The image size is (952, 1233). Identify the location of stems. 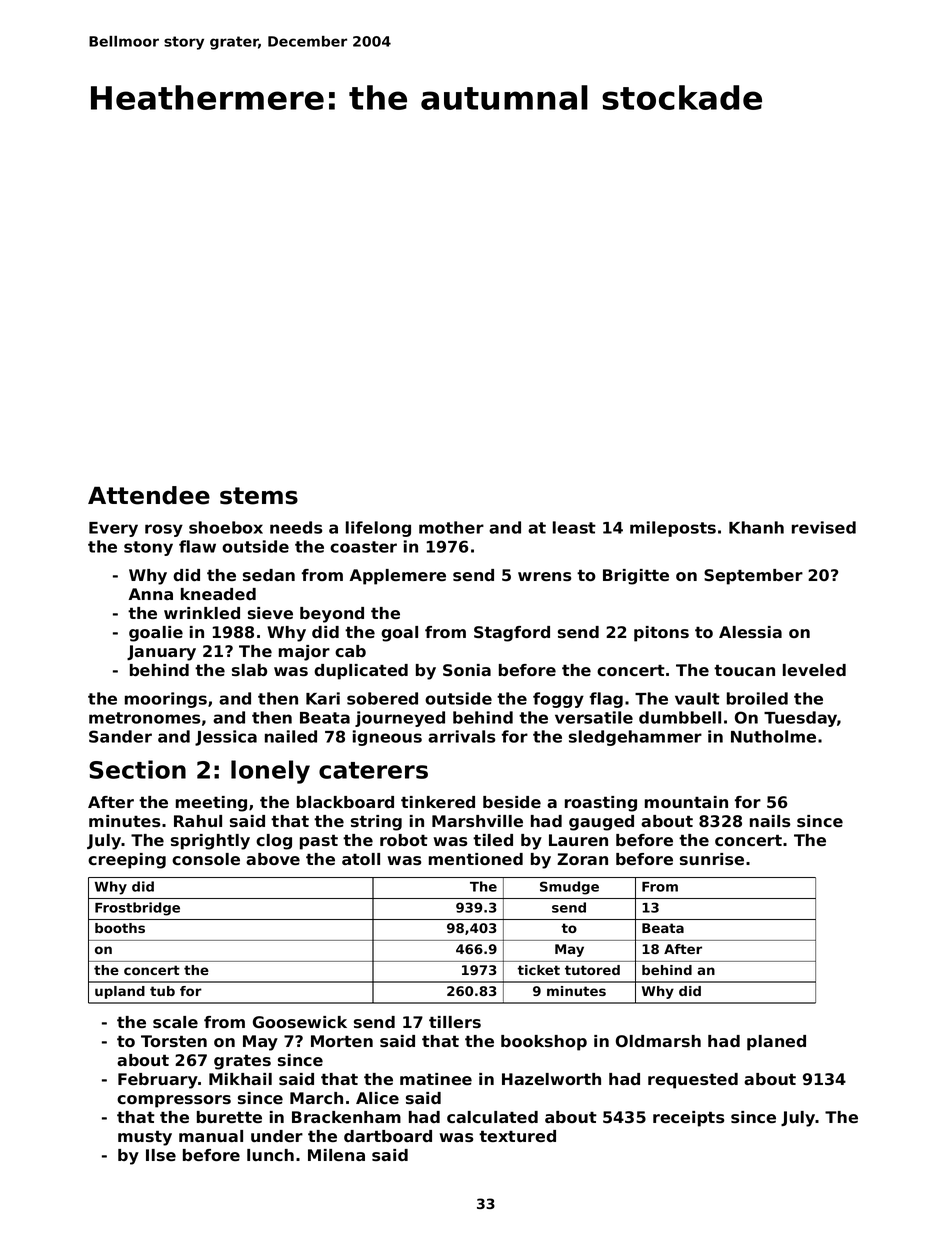
(259, 496).
